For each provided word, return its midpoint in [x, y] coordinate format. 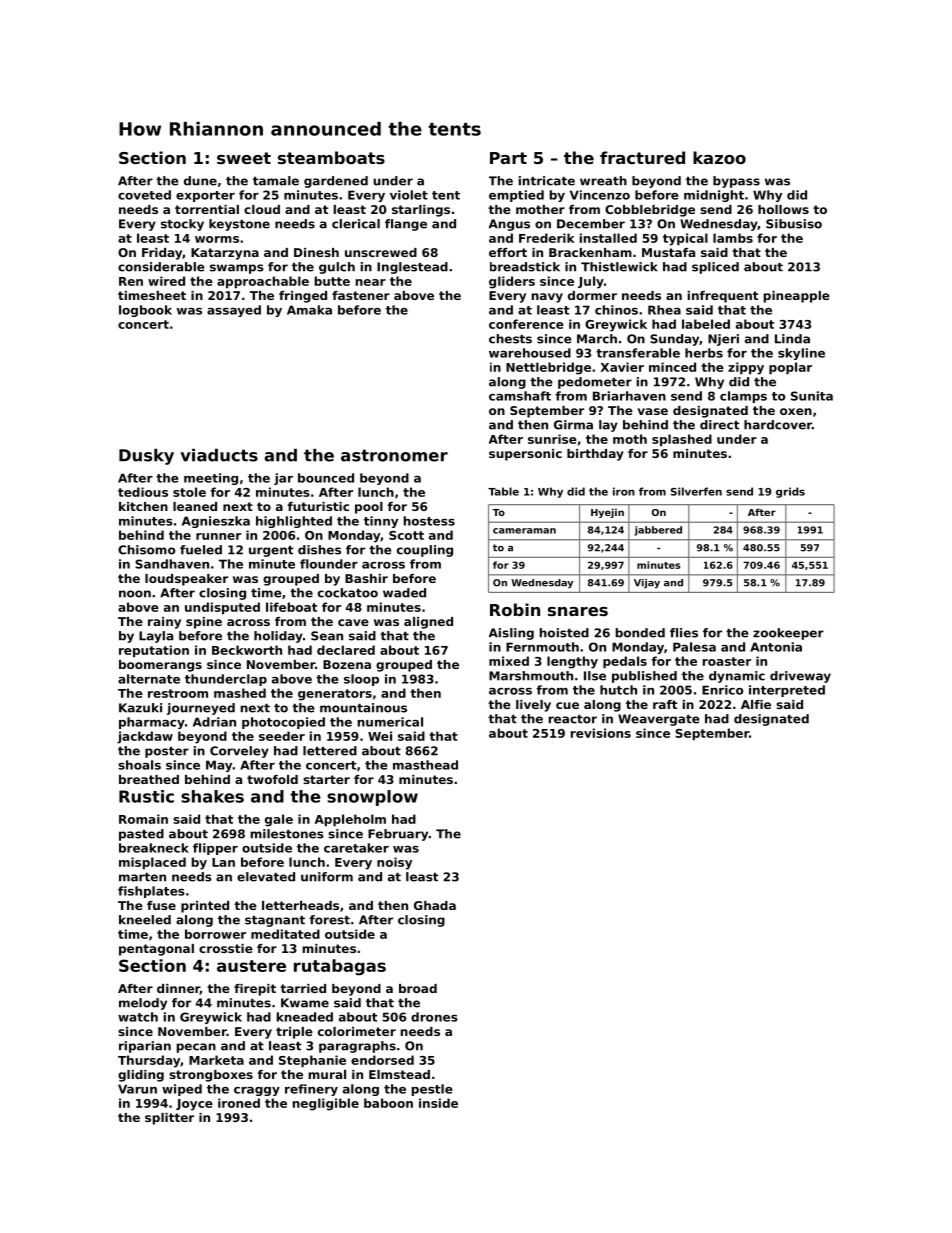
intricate [547, 181]
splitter [169, 1119]
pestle [432, 1090]
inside [438, 1103]
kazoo [719, 157]
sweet [244, 158]
